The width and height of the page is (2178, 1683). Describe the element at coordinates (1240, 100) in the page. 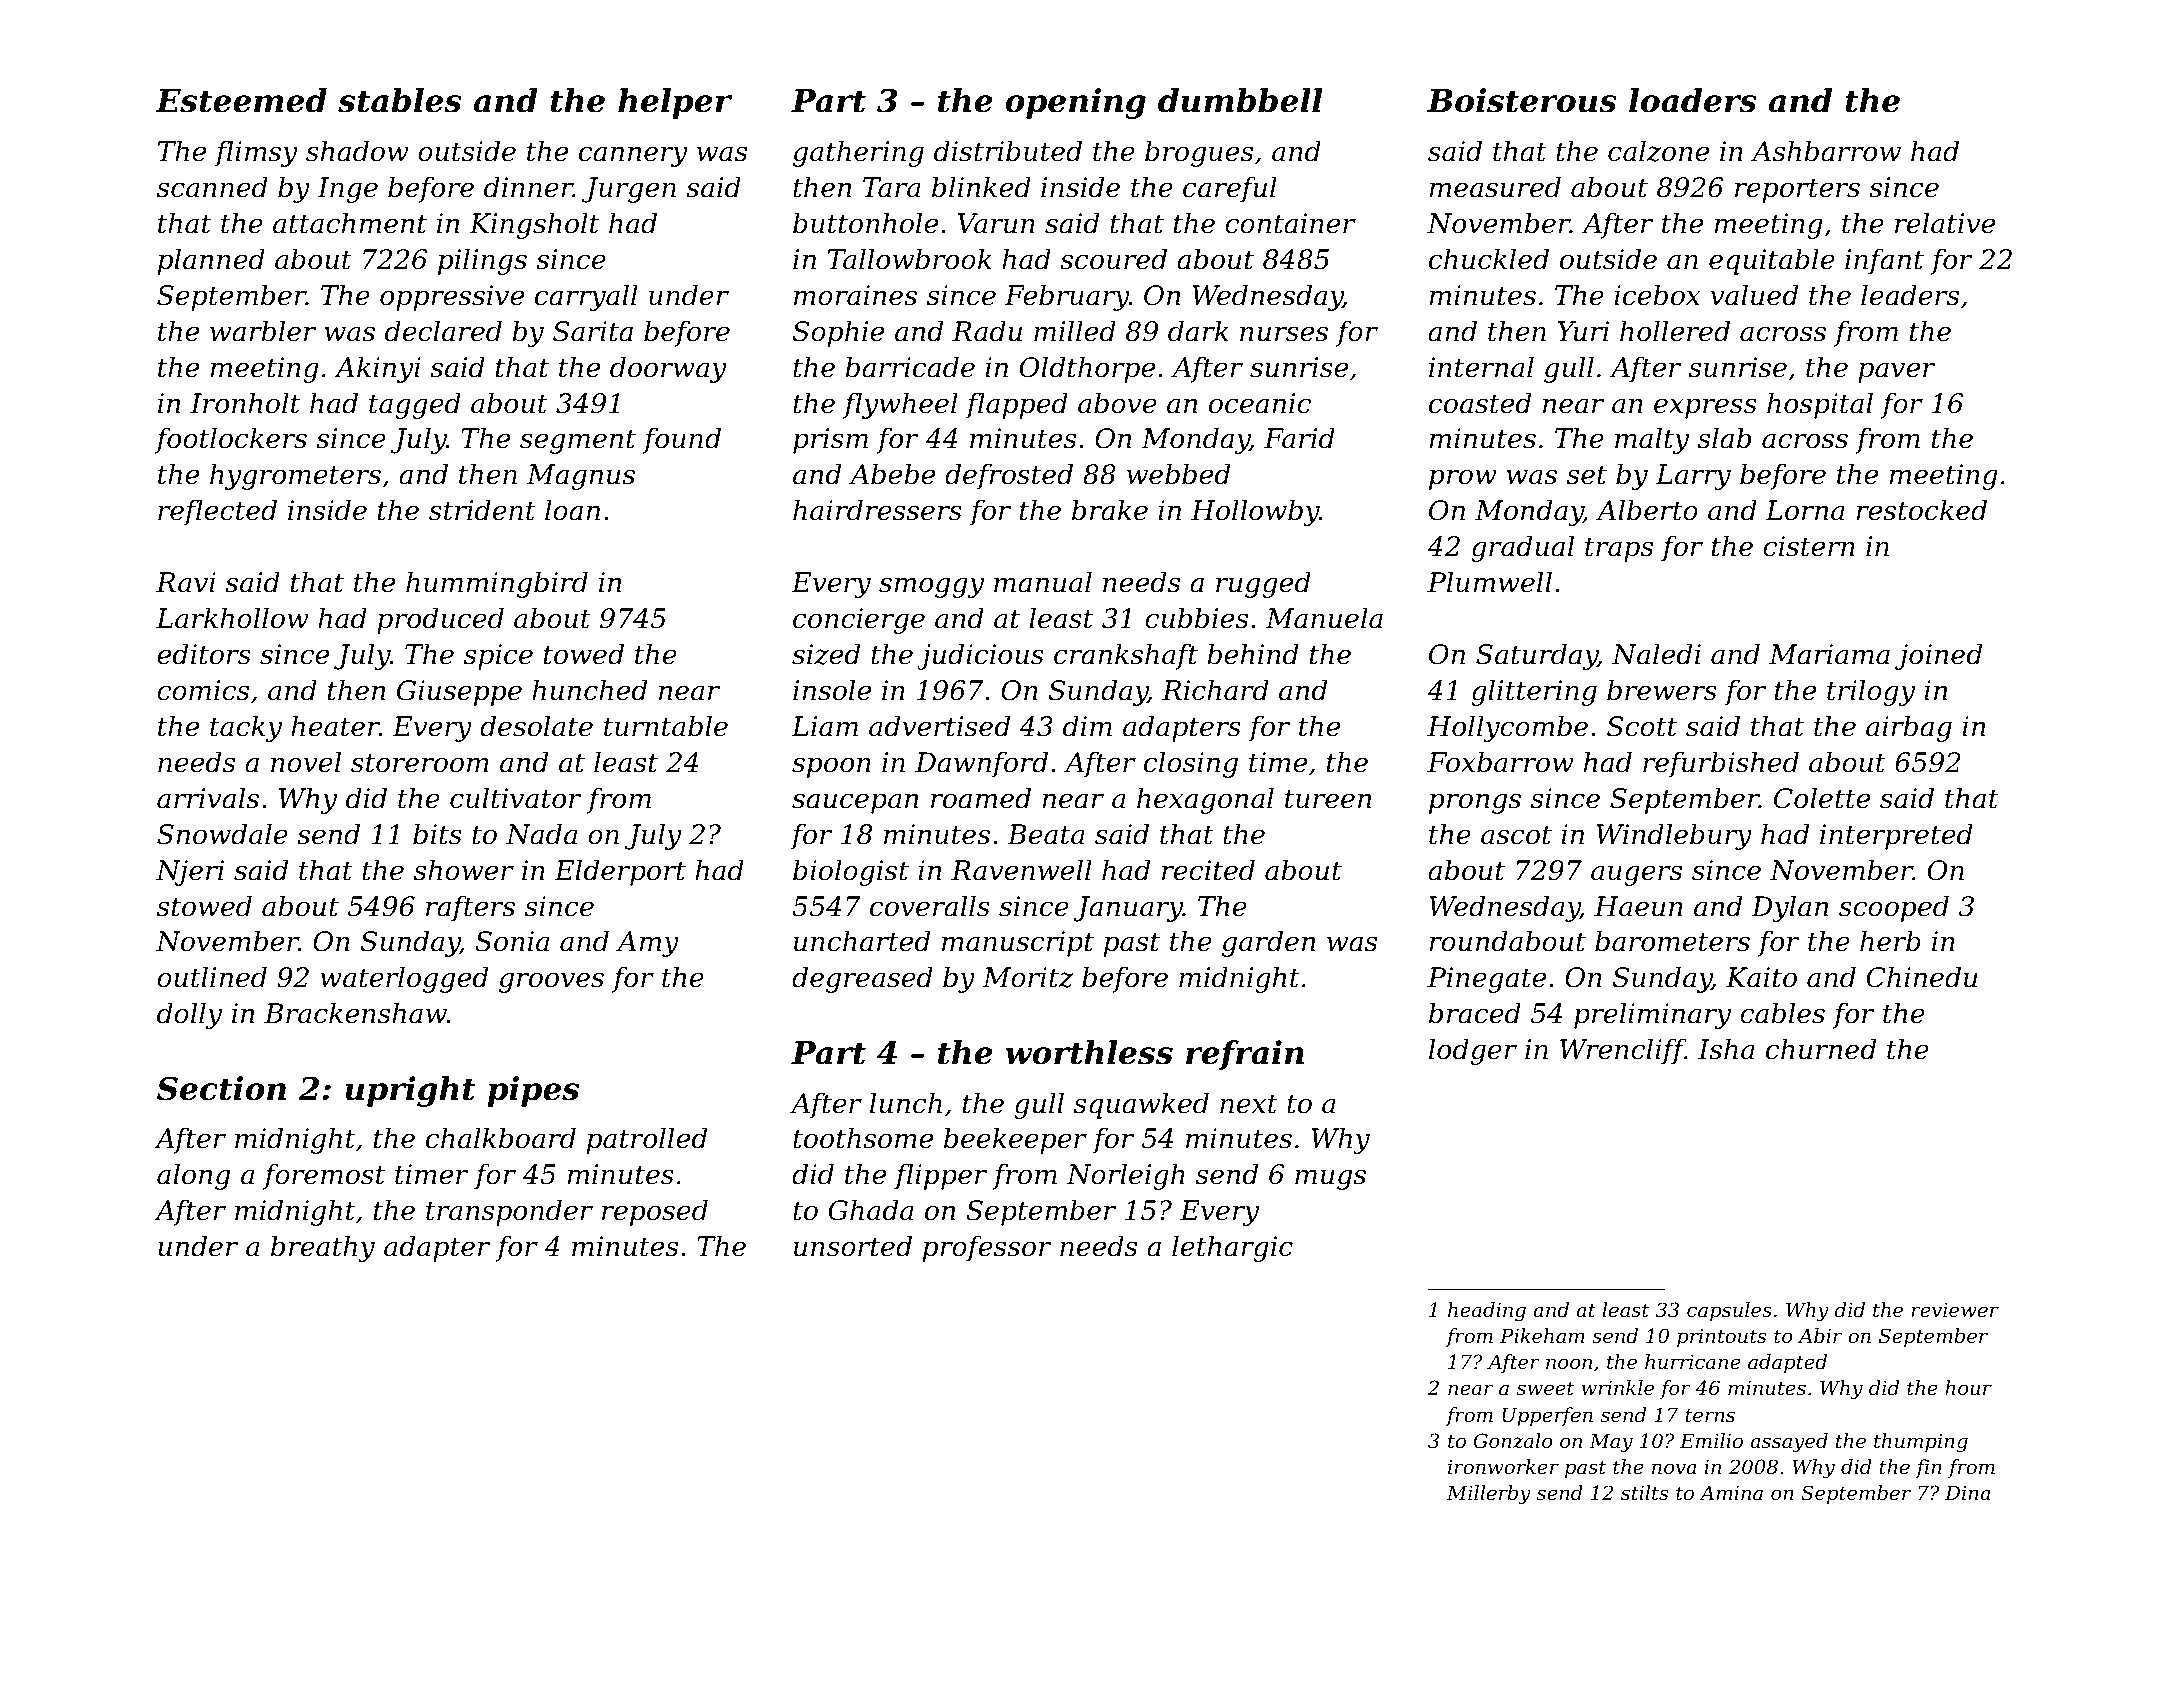

I see `dumbbell` at that location.
